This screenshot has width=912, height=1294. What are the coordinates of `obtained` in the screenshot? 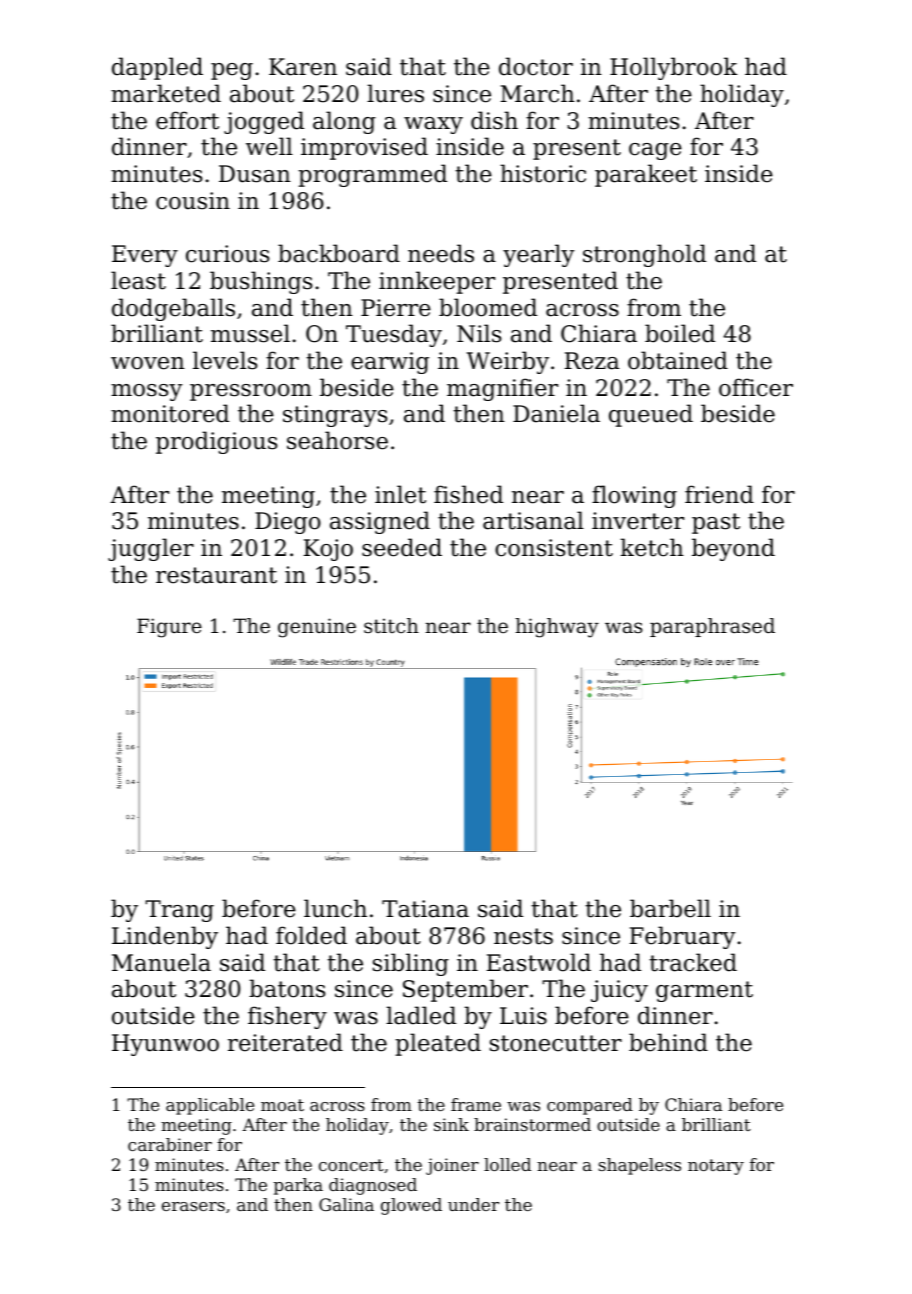 It's located at (678, 360).
